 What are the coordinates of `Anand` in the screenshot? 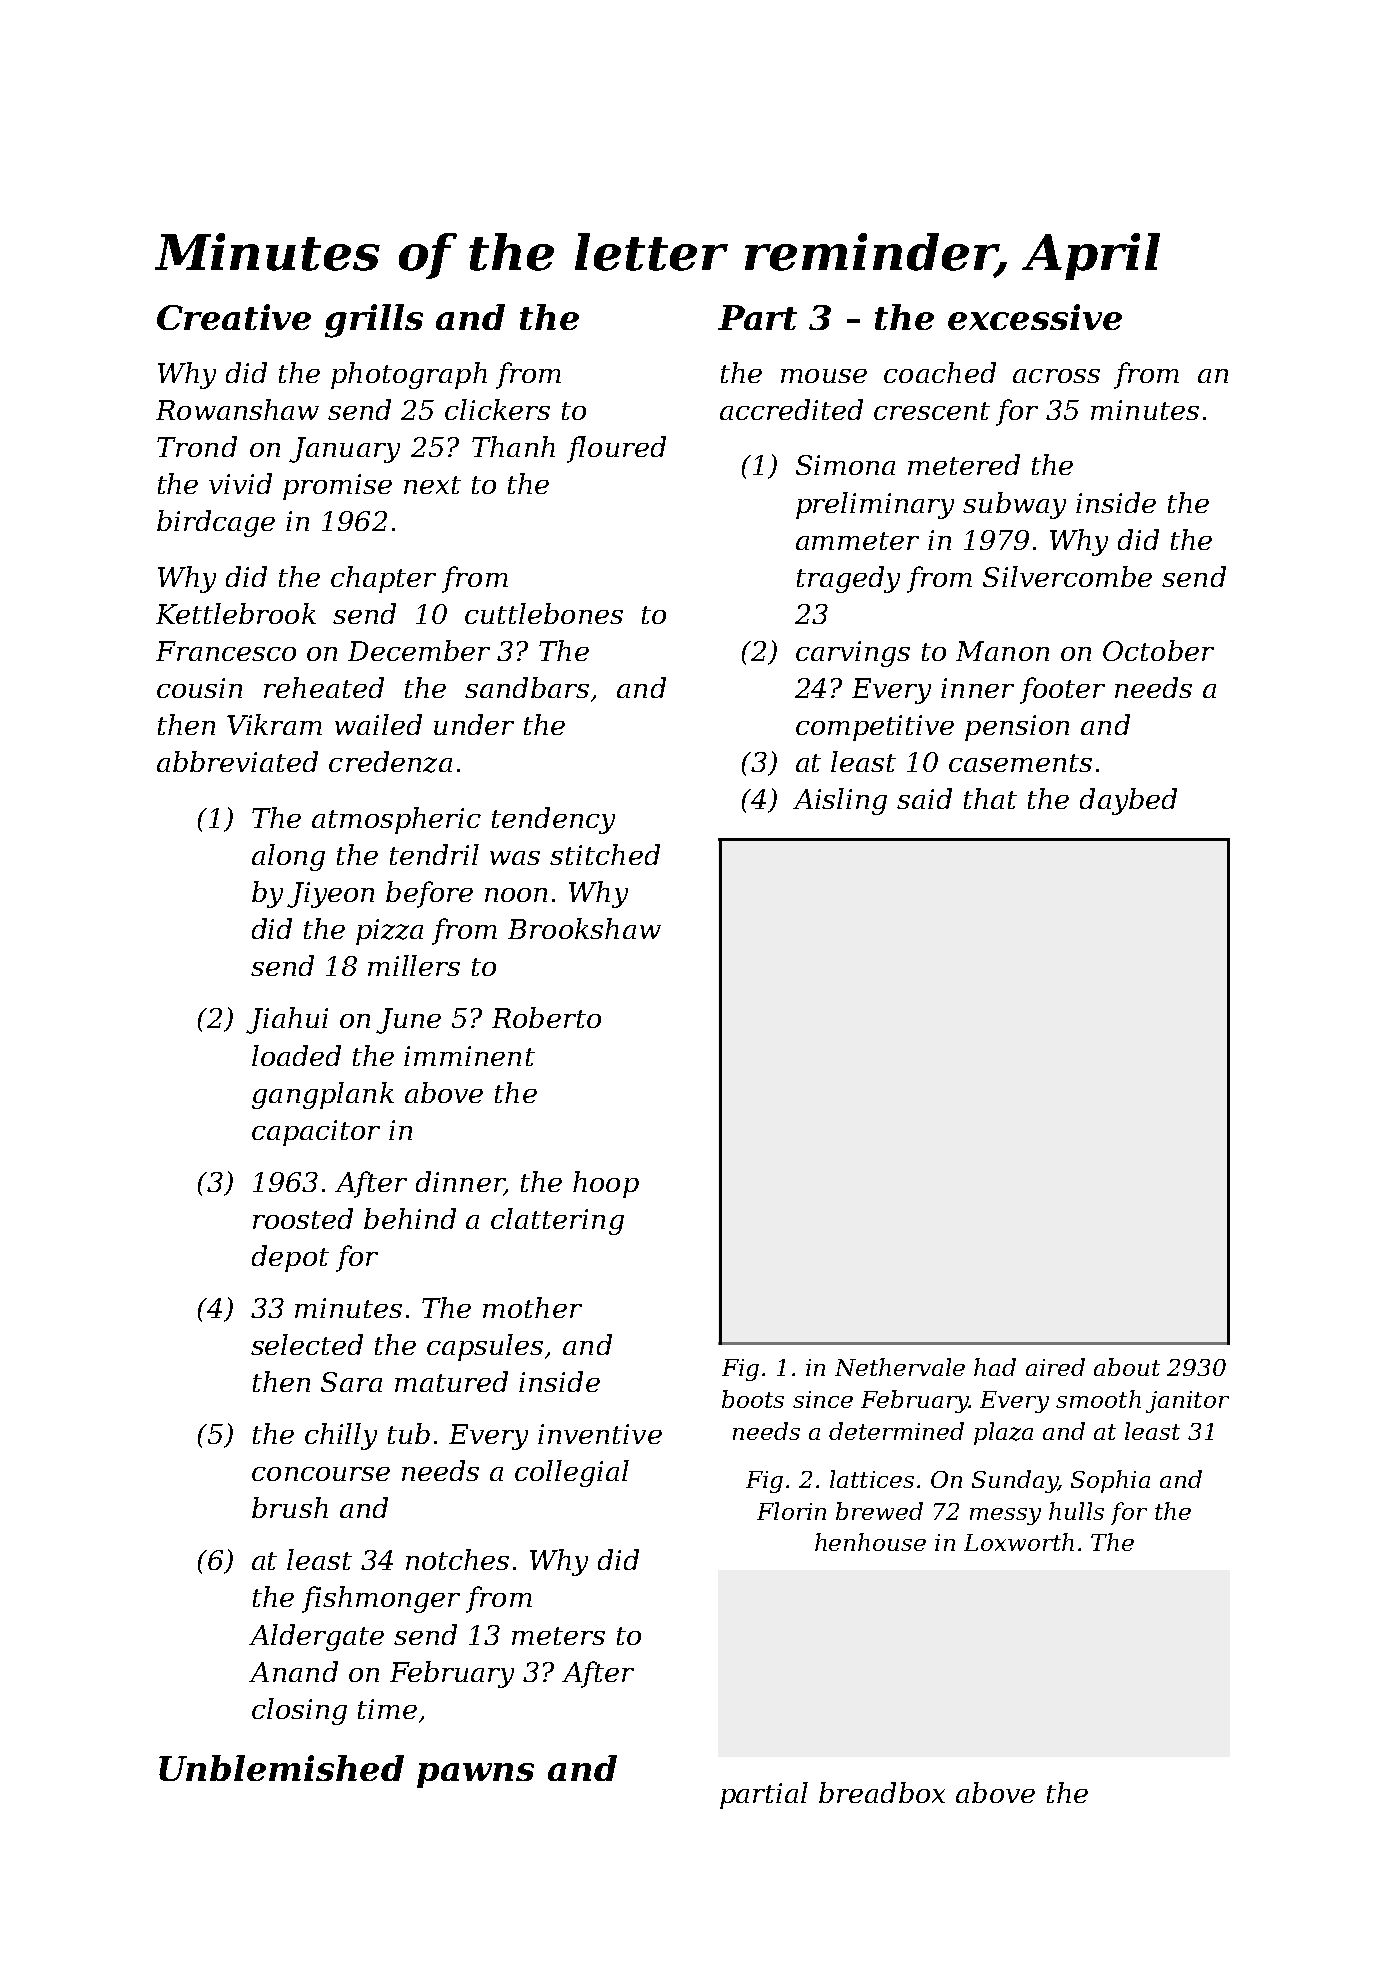 It's located at (293, 1671).
